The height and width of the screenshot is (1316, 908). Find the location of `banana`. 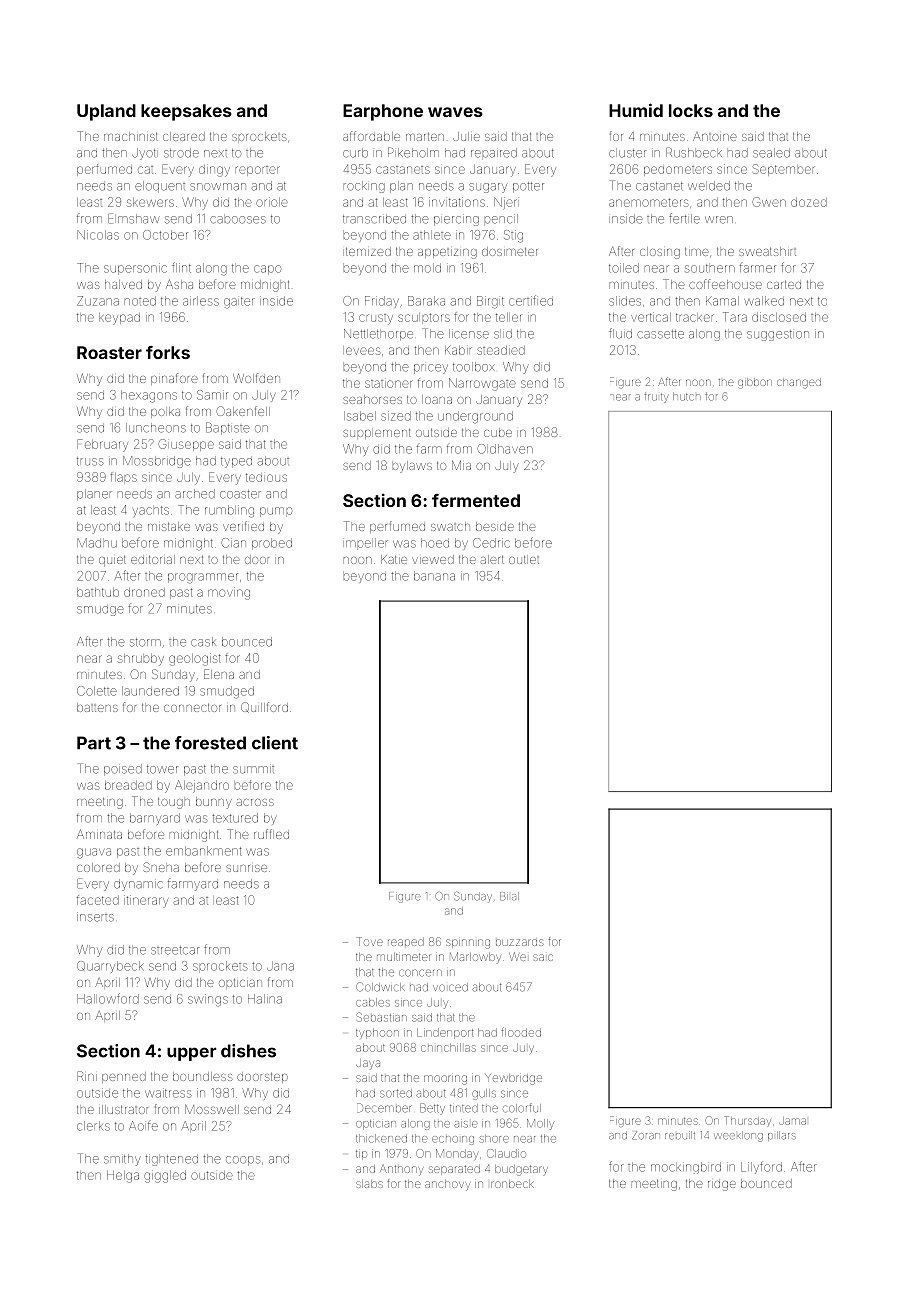

banana is located at coordinates (434, 576).
